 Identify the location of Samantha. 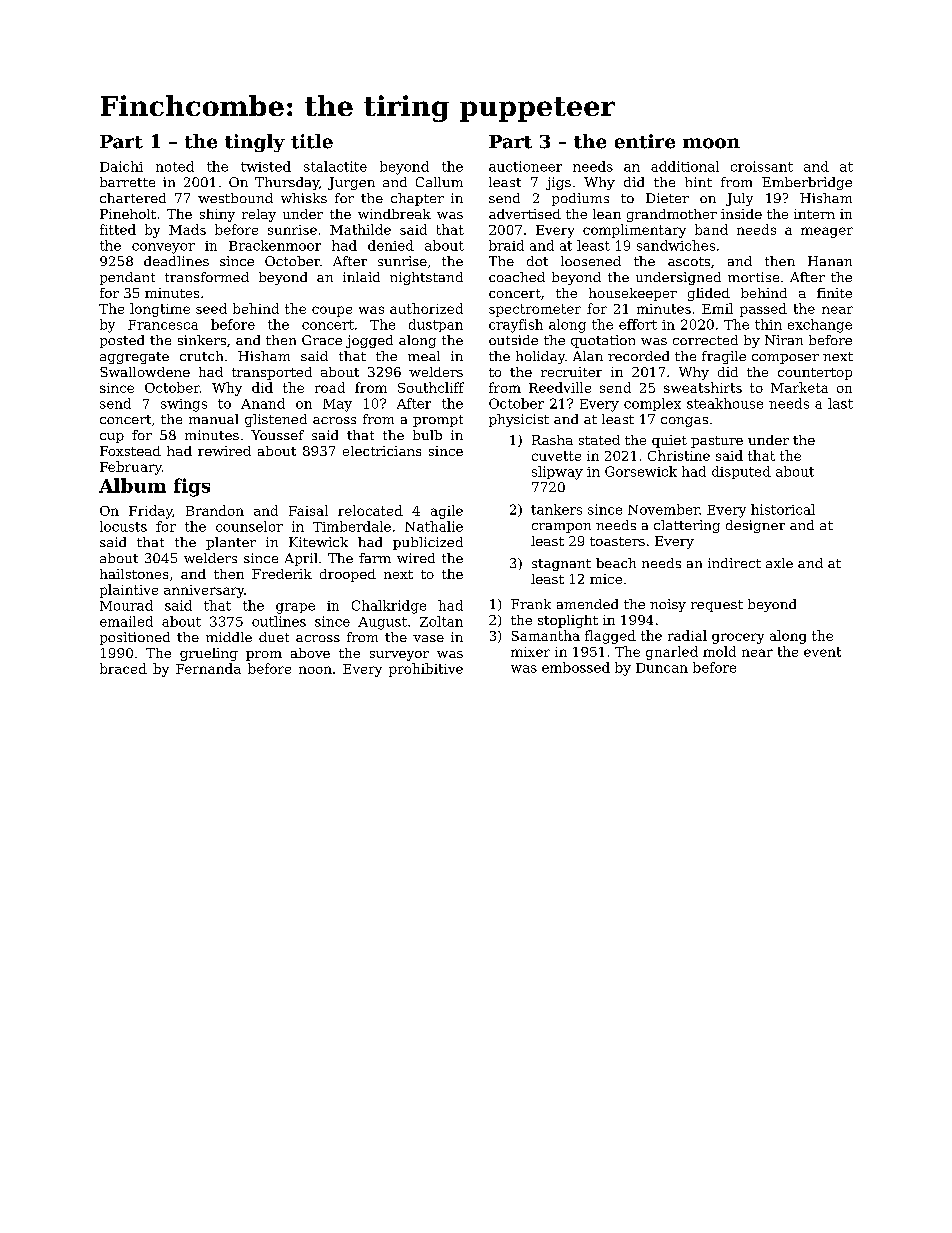
(546, 635).
